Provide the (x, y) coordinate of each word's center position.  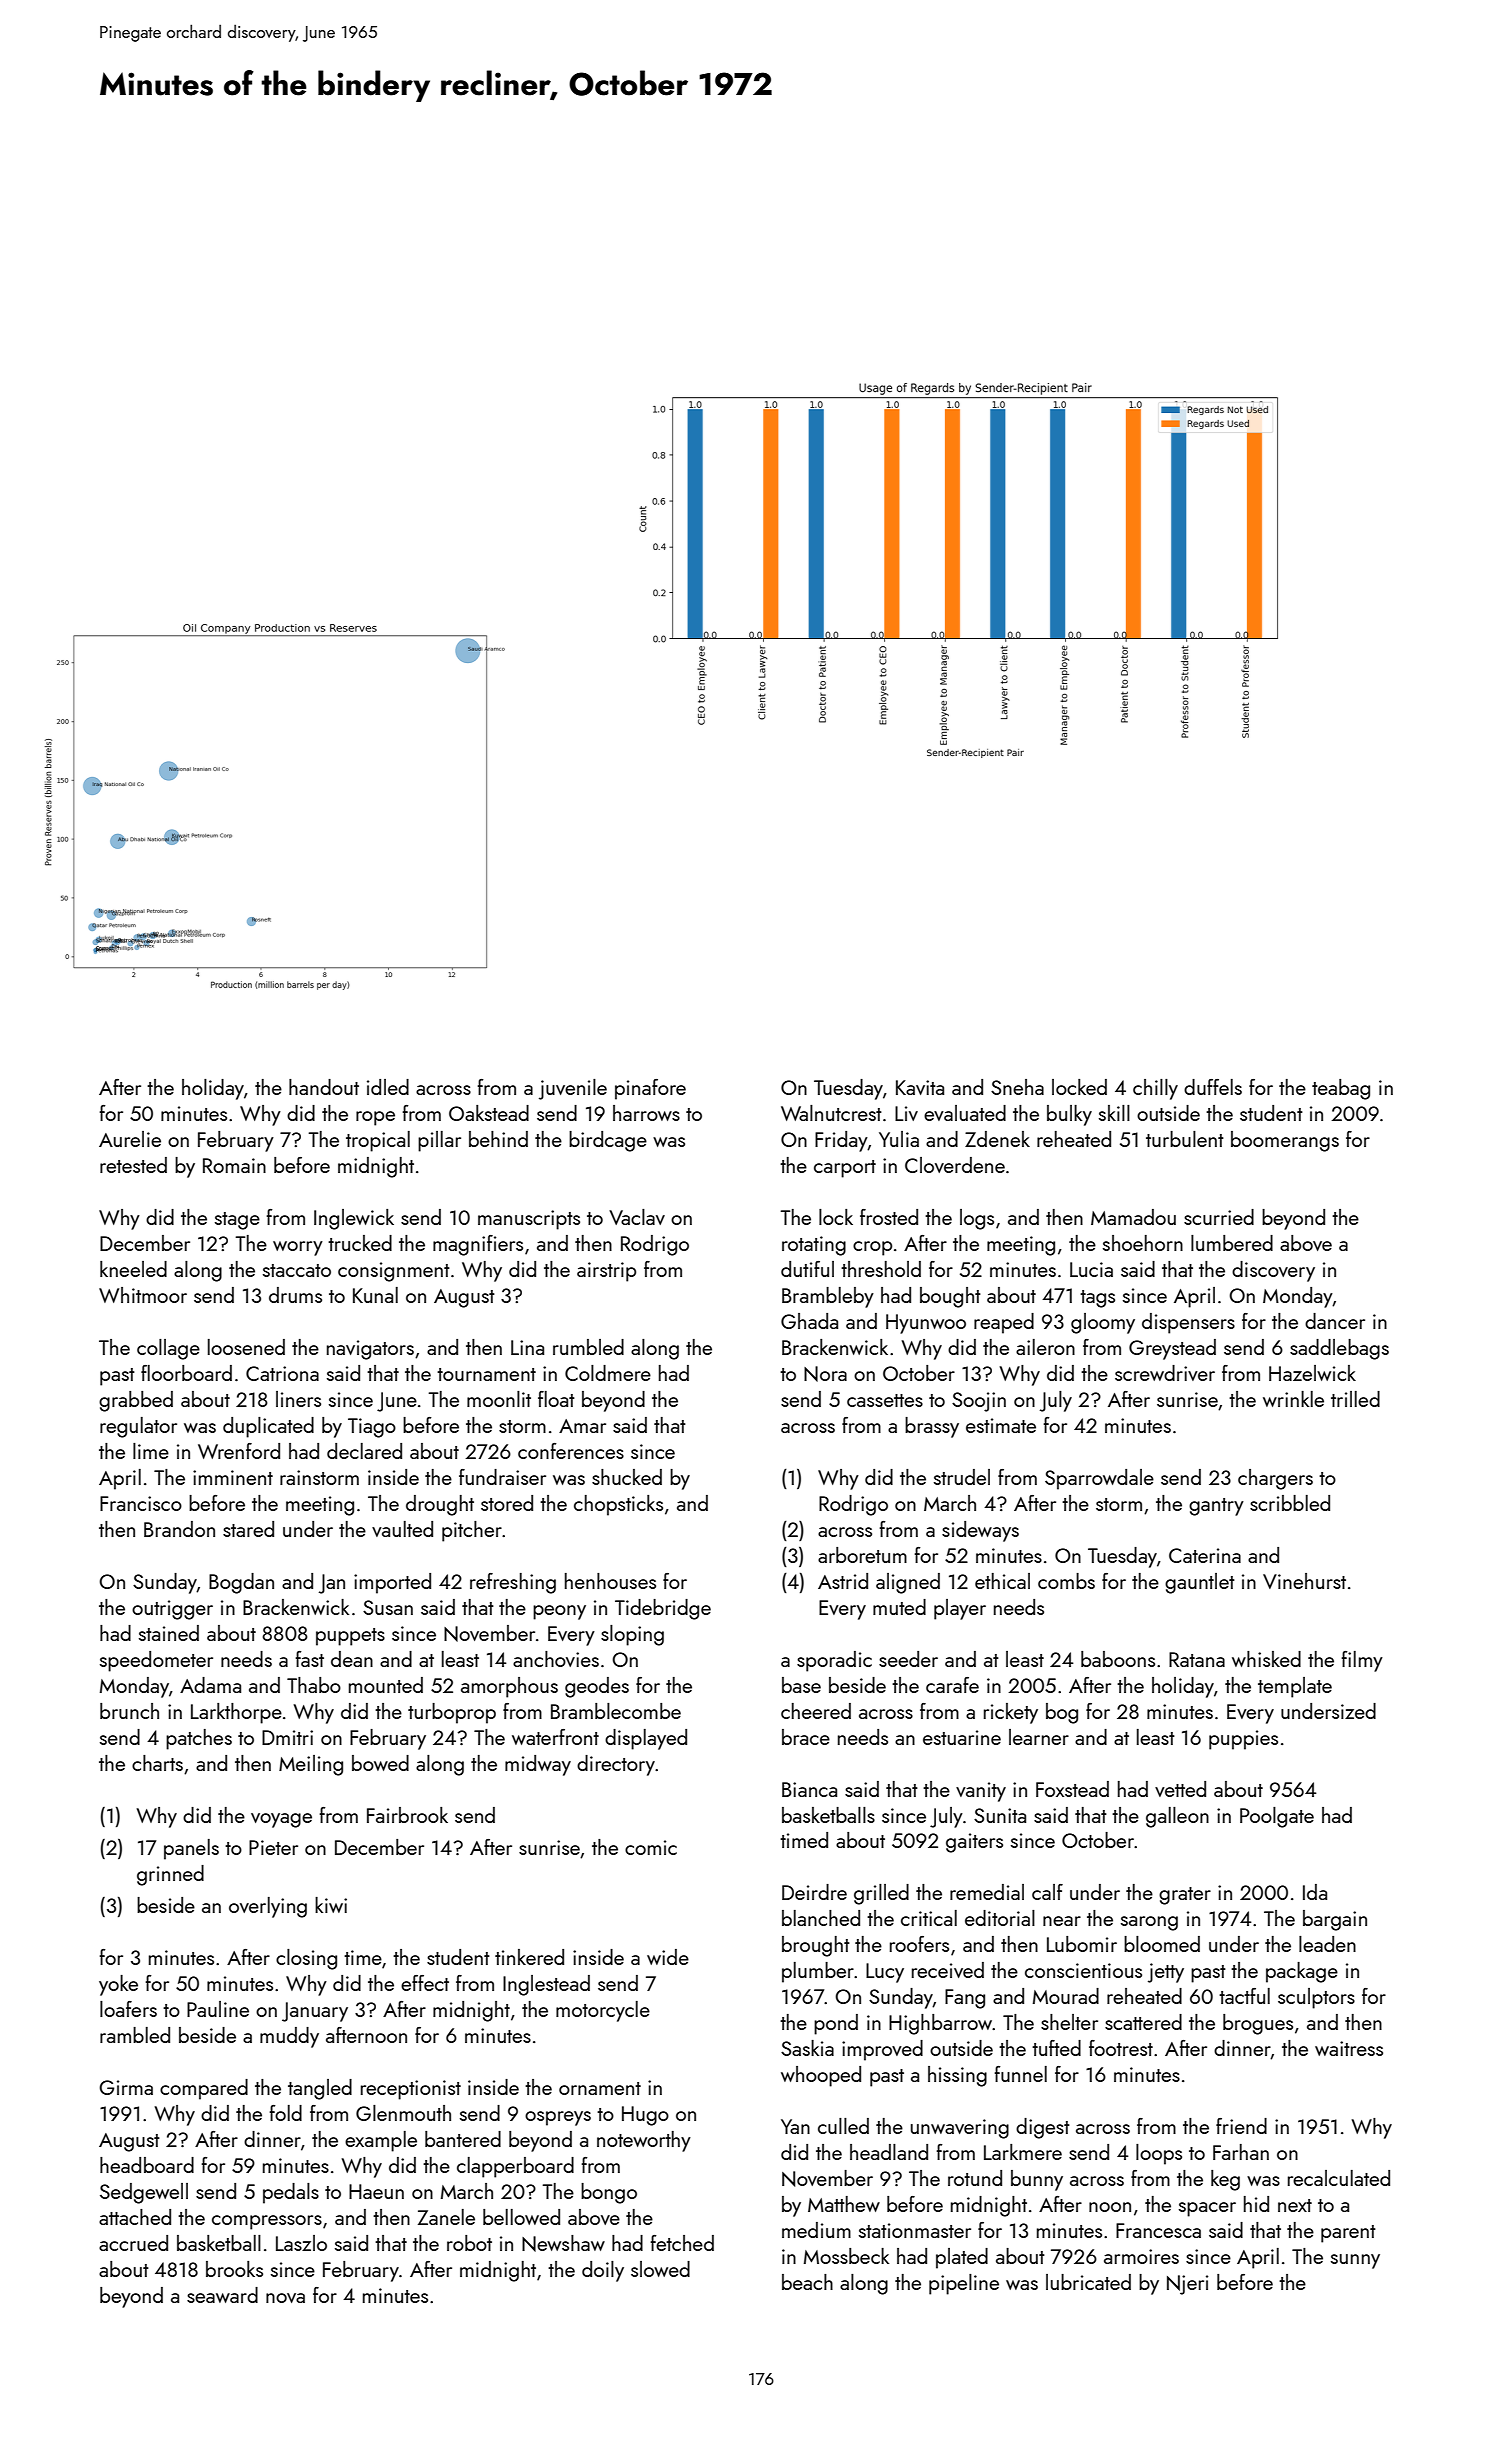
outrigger (172, 1610)
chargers (1275, 1479)
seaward (222, 2295)
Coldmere (608, 1373)
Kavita (920, 1087)
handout (324, 1087)
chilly (1155, 1089)
